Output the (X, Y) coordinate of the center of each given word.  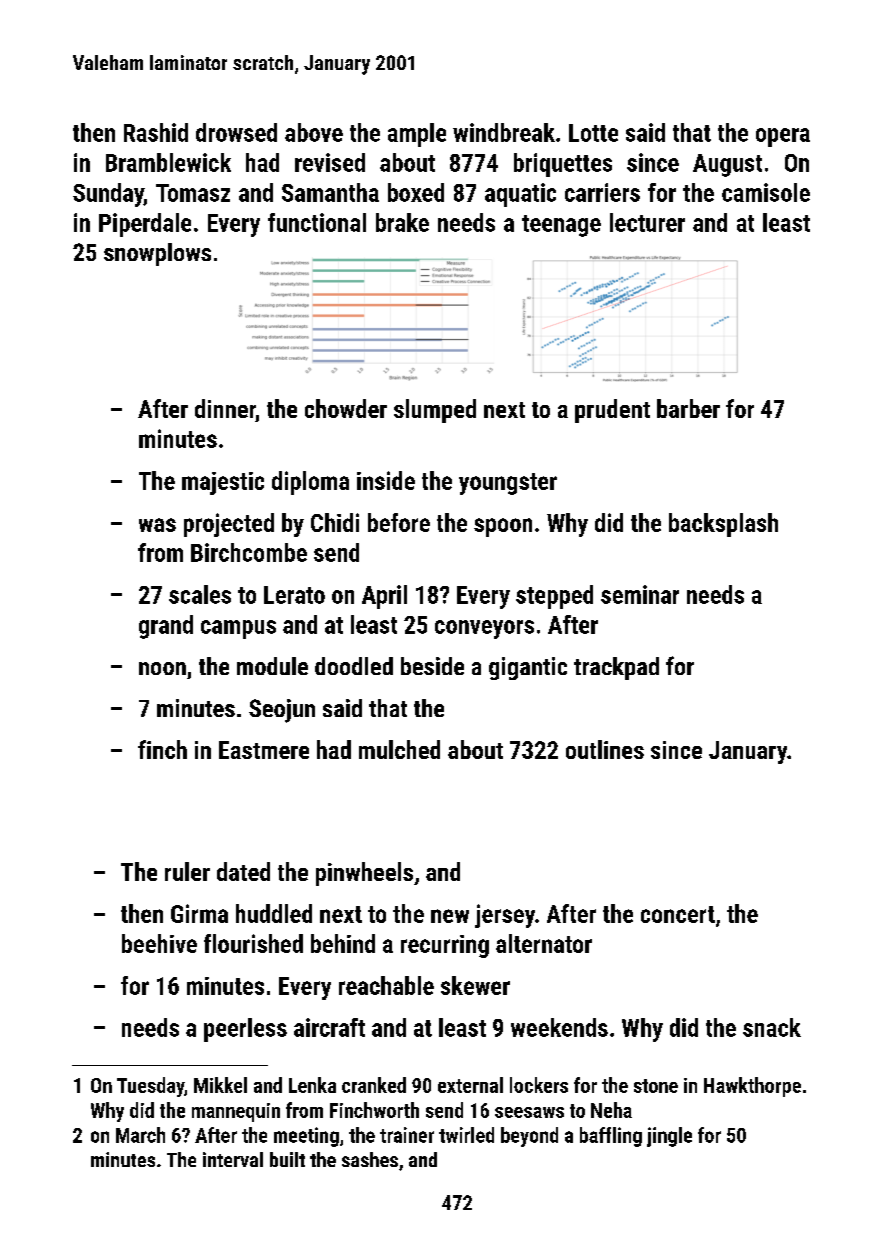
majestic (223, 483)
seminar (640, 594)
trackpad (616, 668)
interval (233, 1159)
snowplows (157, 254)
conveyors (484, 629)
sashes (370, 1159)
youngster (508, 484)
